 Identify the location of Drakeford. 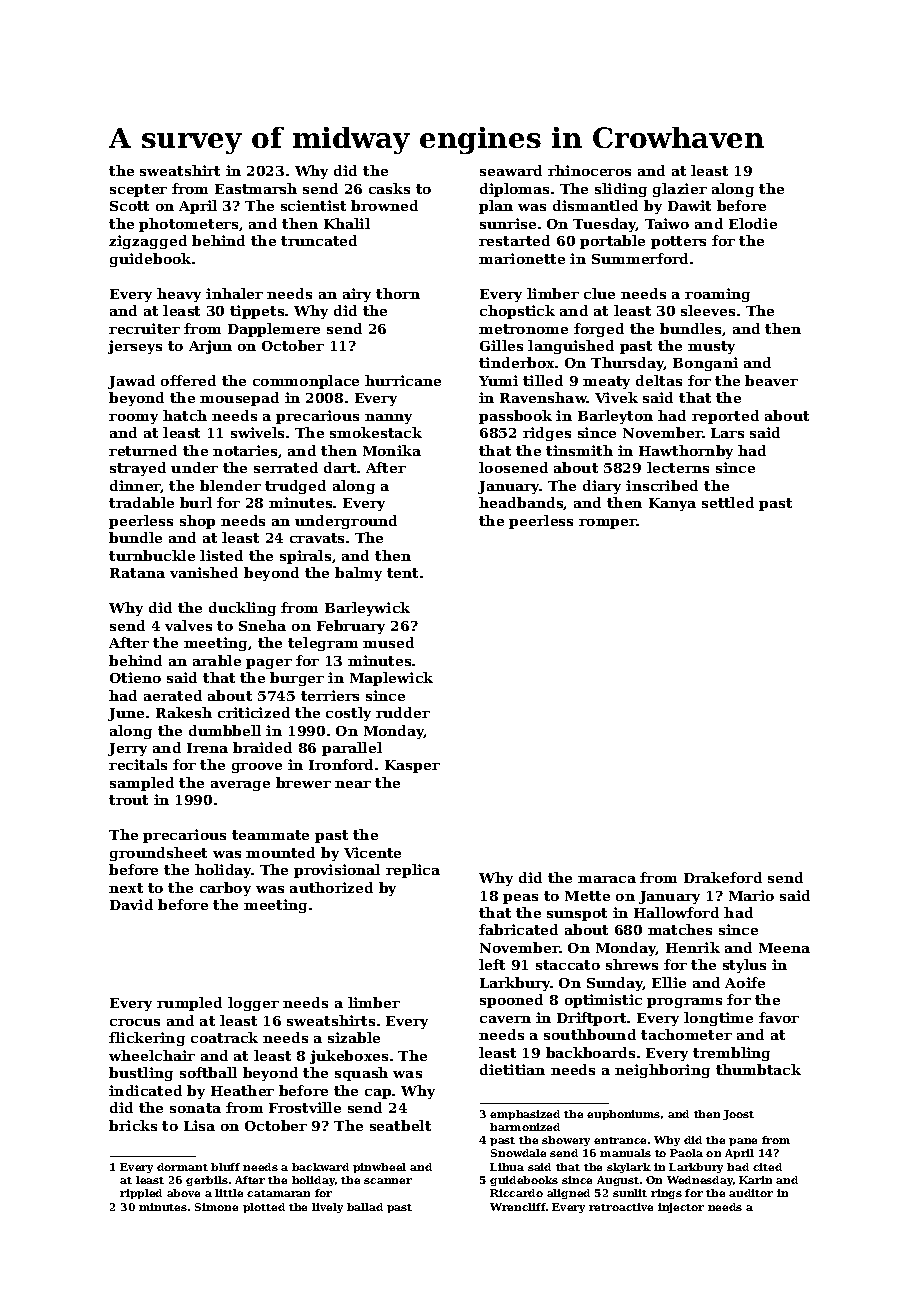
(723, 877).
